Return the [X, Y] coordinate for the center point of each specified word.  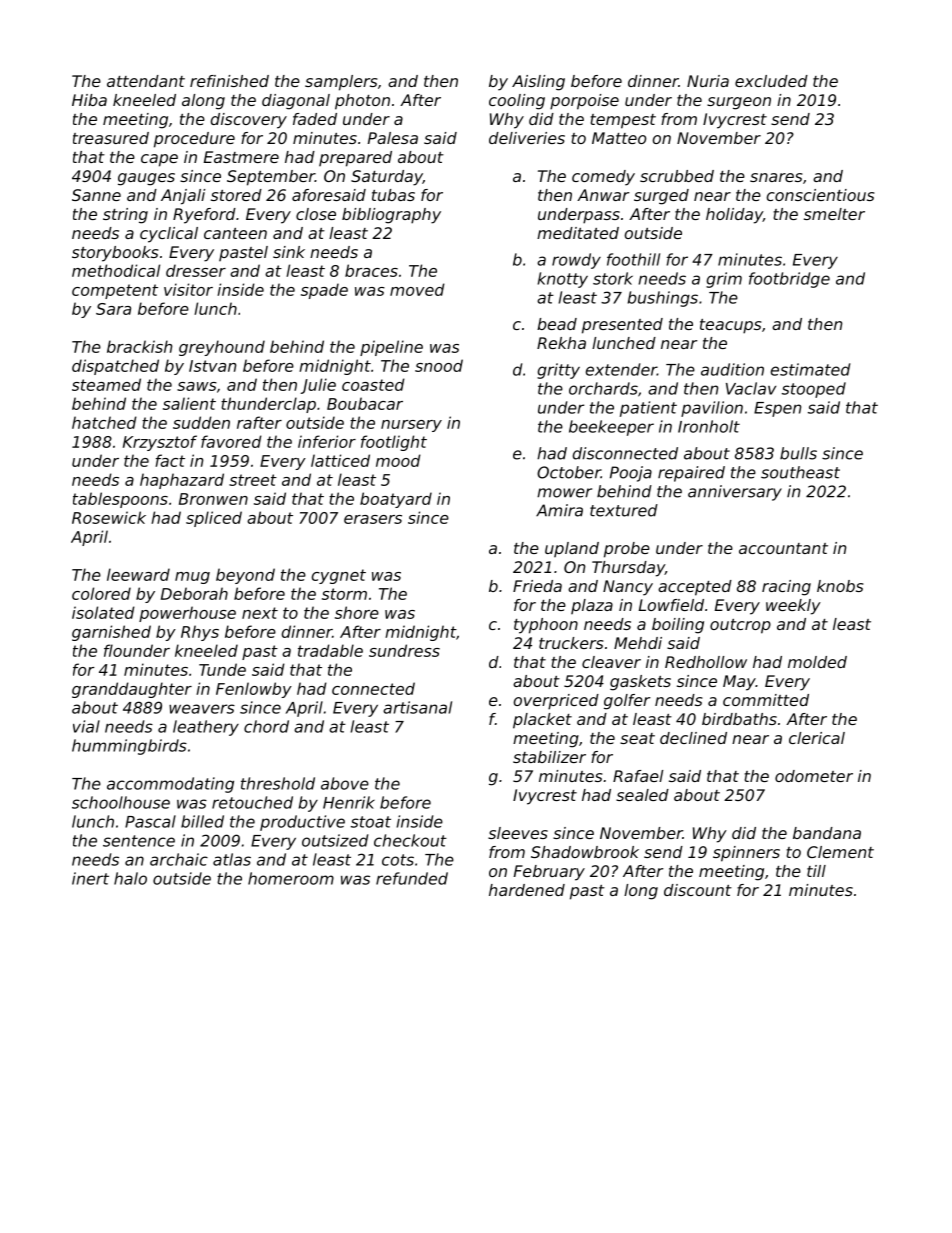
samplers [341, 83]
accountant [783, 548]
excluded [771, 81]
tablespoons [120, 500]
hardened [527, 890]
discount [698, 890]
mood [398, 460]
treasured [111, 138]
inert [90, 878]
